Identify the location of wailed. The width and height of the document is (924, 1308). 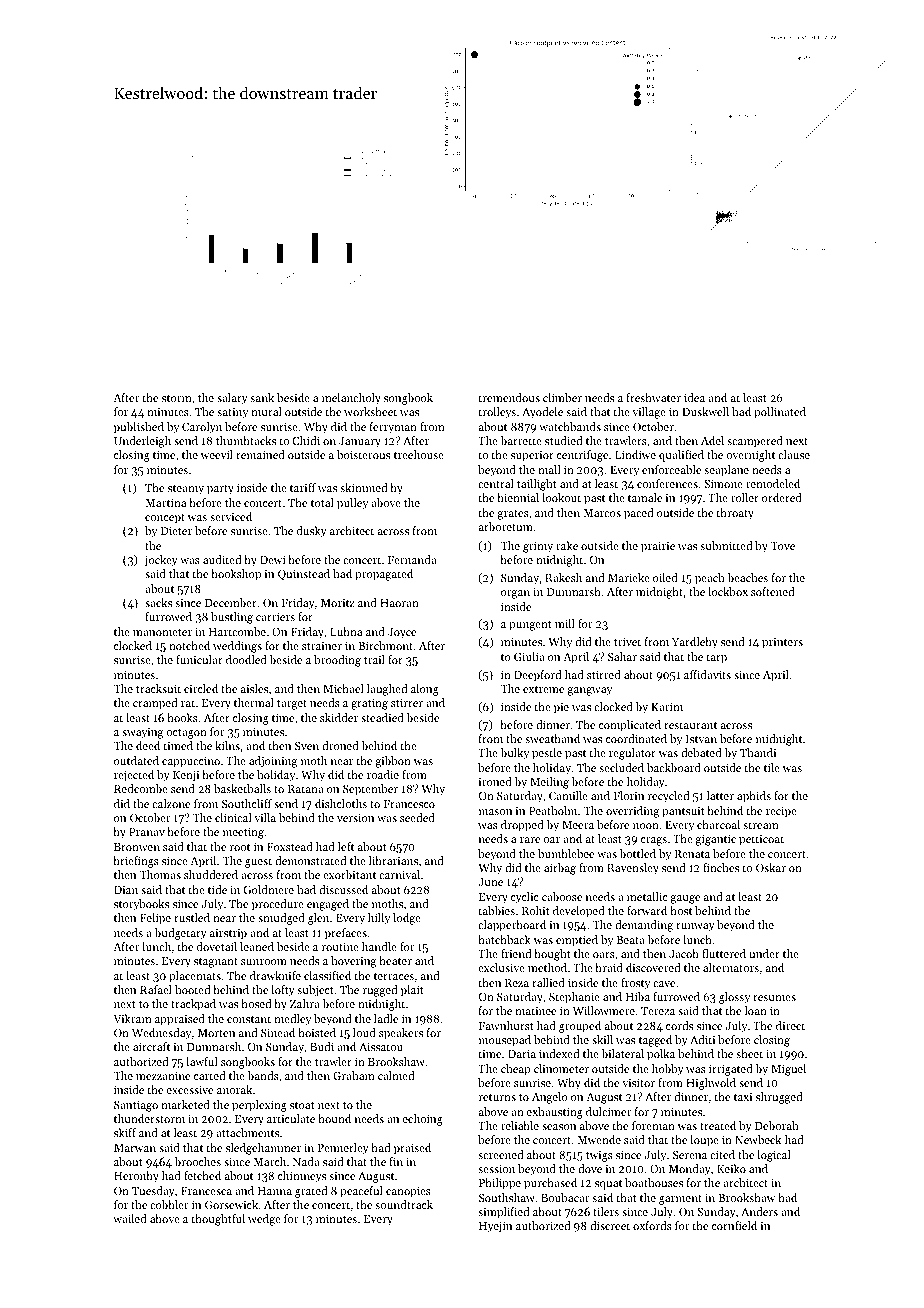
(130, 1218).
